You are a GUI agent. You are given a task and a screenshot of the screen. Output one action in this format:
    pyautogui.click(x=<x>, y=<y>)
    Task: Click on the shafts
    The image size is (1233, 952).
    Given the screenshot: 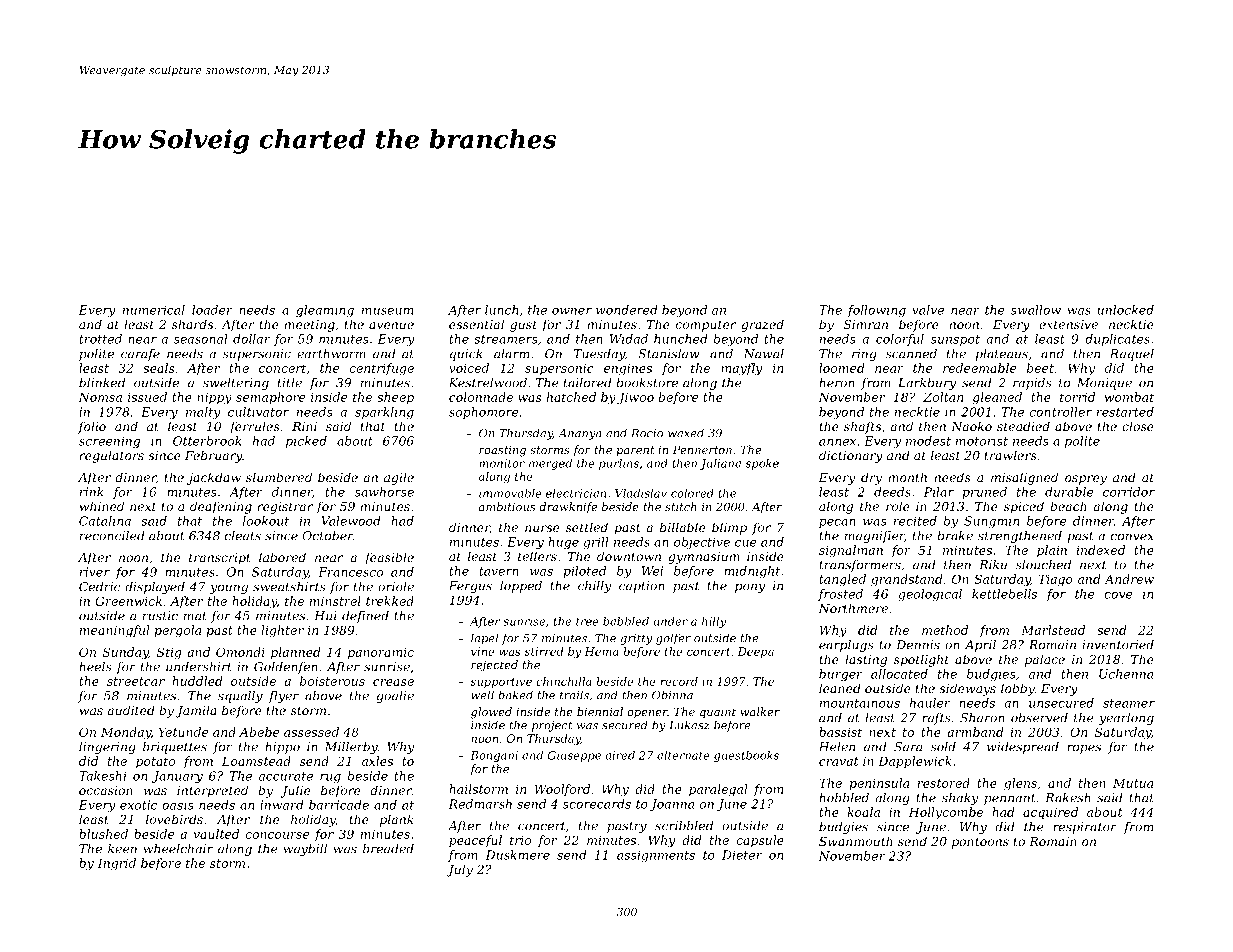 What is the action you would take?
    pyautogui.click(x=862, y=427)
